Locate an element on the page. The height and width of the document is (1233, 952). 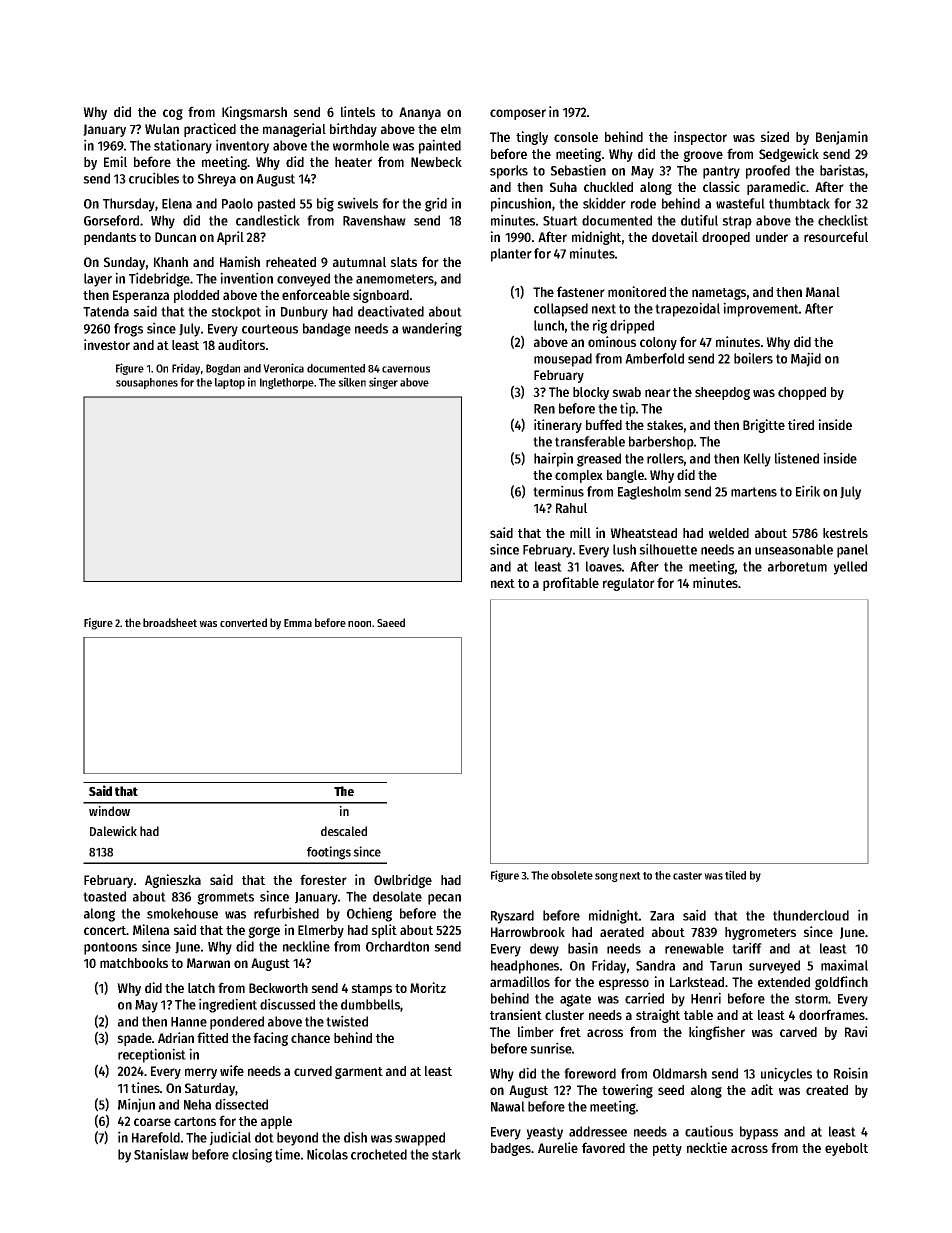
lunch is located at coordinates (549, 325).
